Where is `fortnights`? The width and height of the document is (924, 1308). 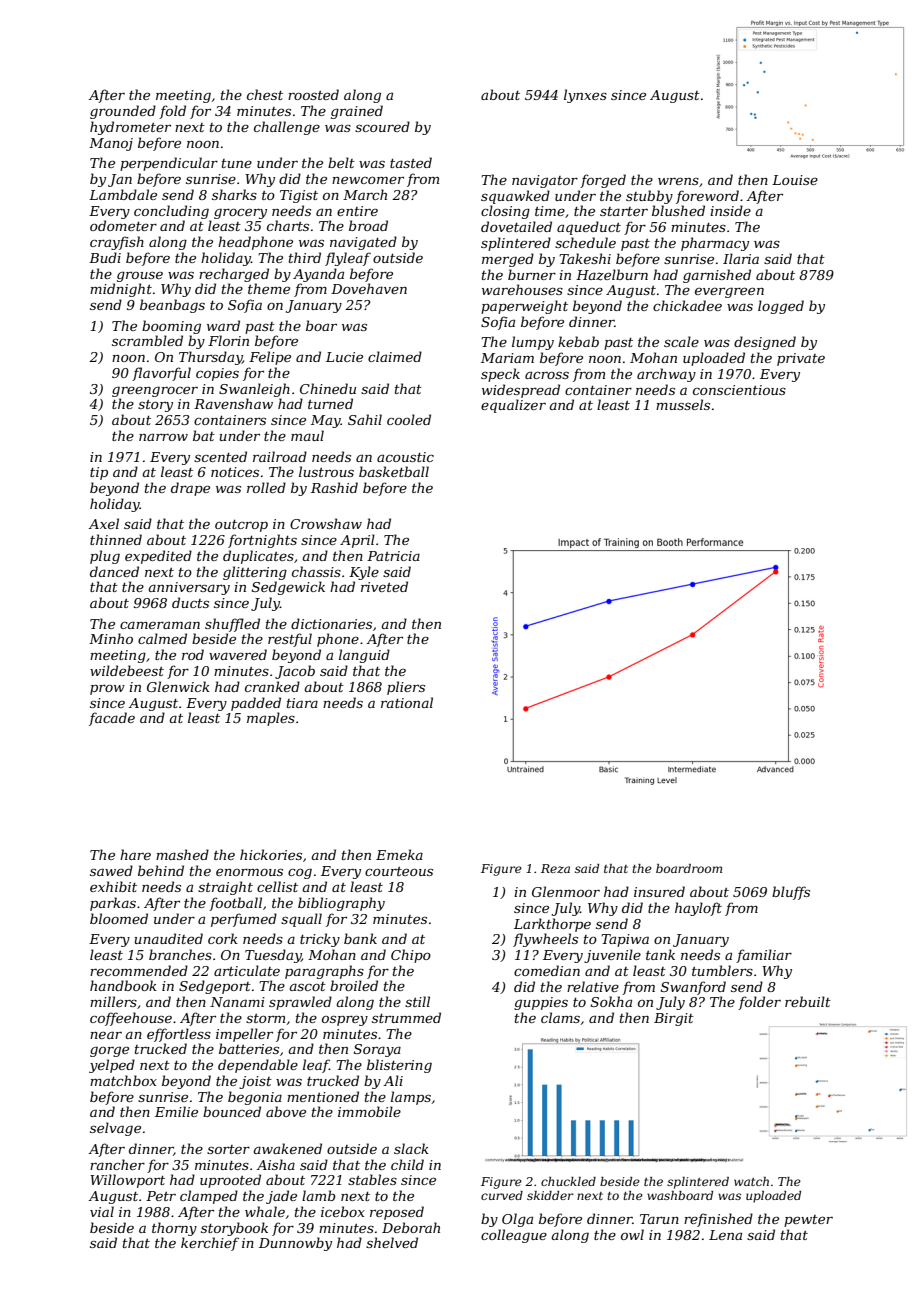
fortnights is located at coordinates (262, 541).
